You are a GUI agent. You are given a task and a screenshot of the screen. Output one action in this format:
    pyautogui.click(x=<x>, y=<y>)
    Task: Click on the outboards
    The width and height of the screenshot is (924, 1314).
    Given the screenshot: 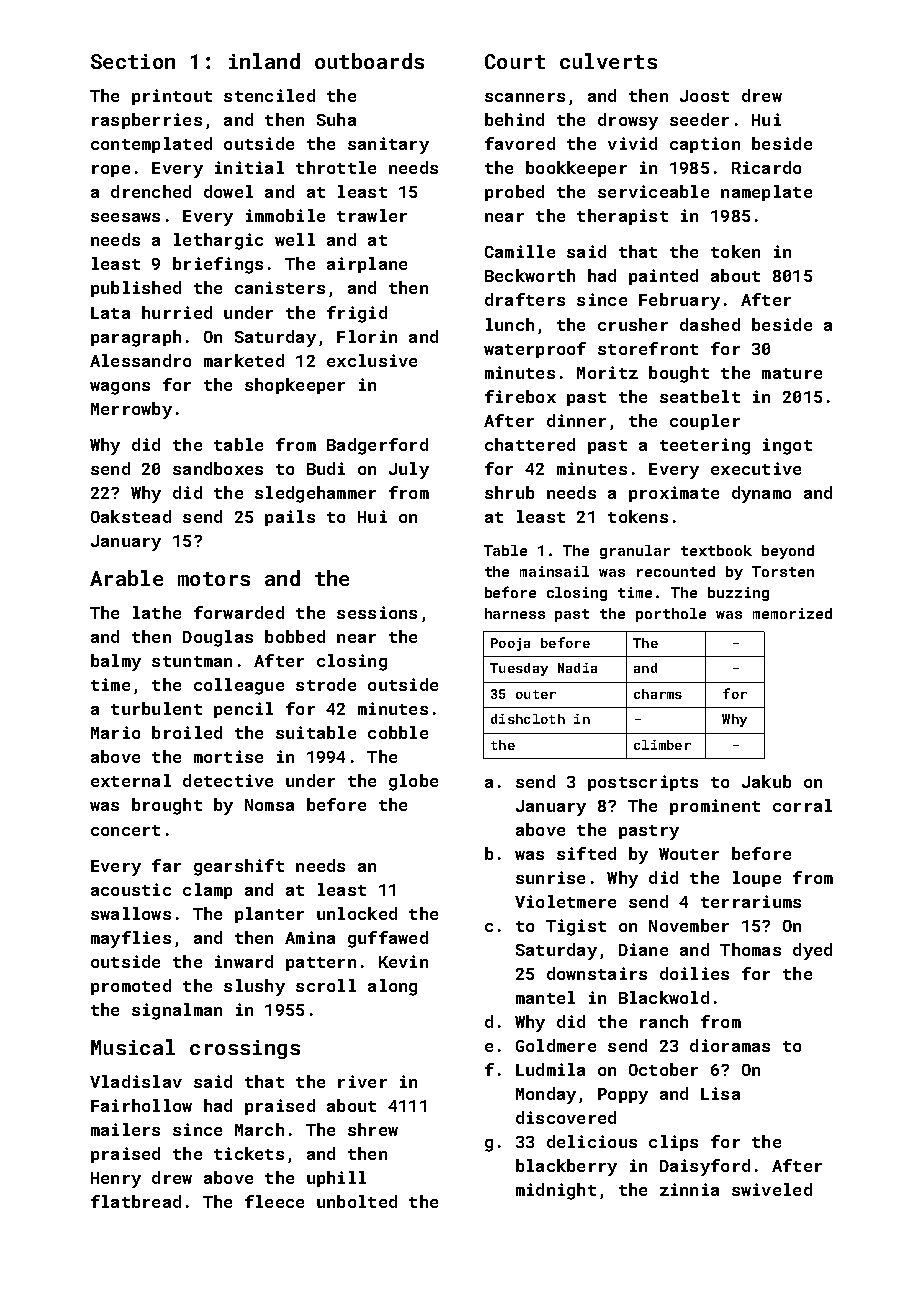 What is the action you would take?
    pyautogui.click(x=369, y=61)
